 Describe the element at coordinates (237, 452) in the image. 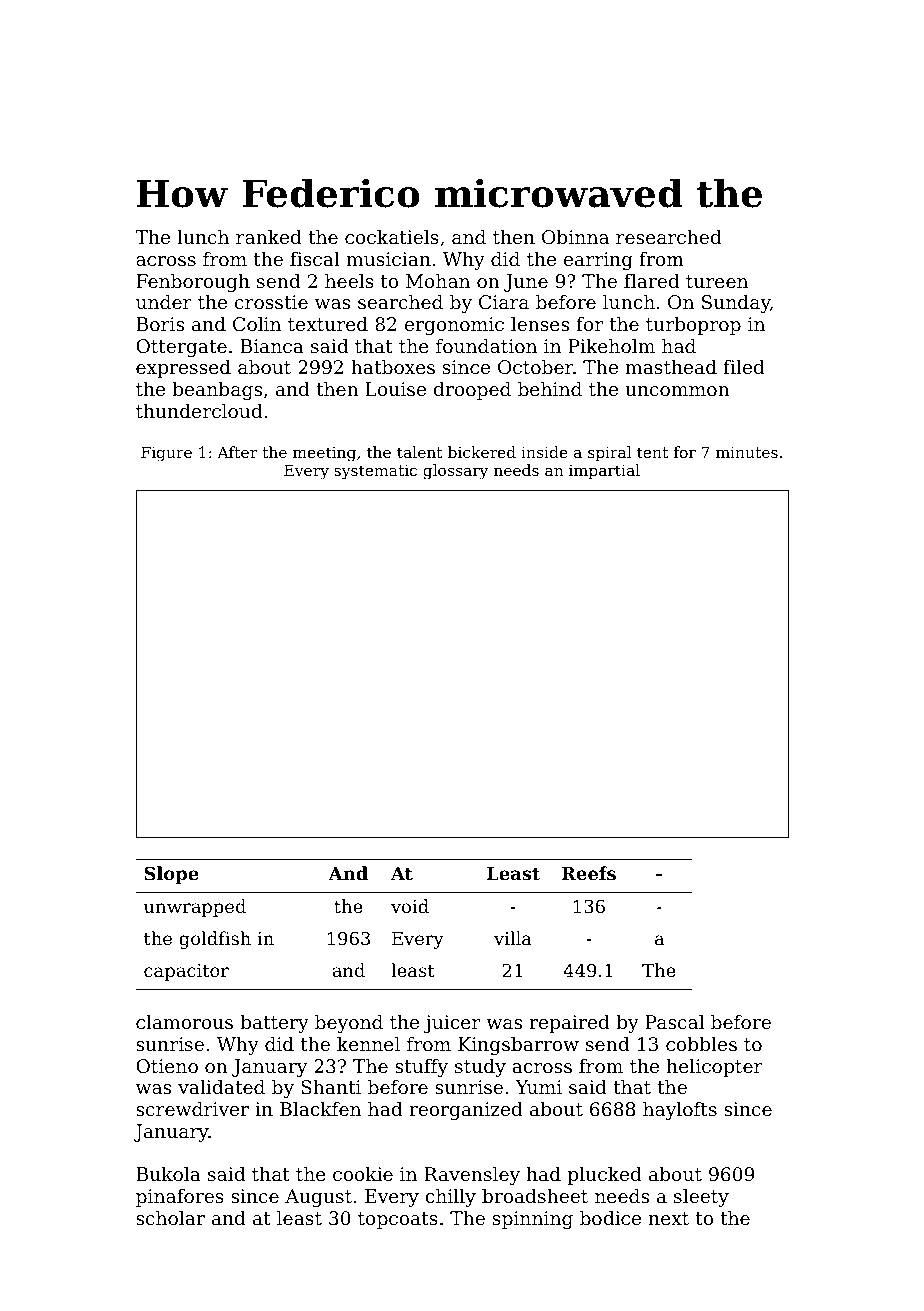

I see `After` at that location.
